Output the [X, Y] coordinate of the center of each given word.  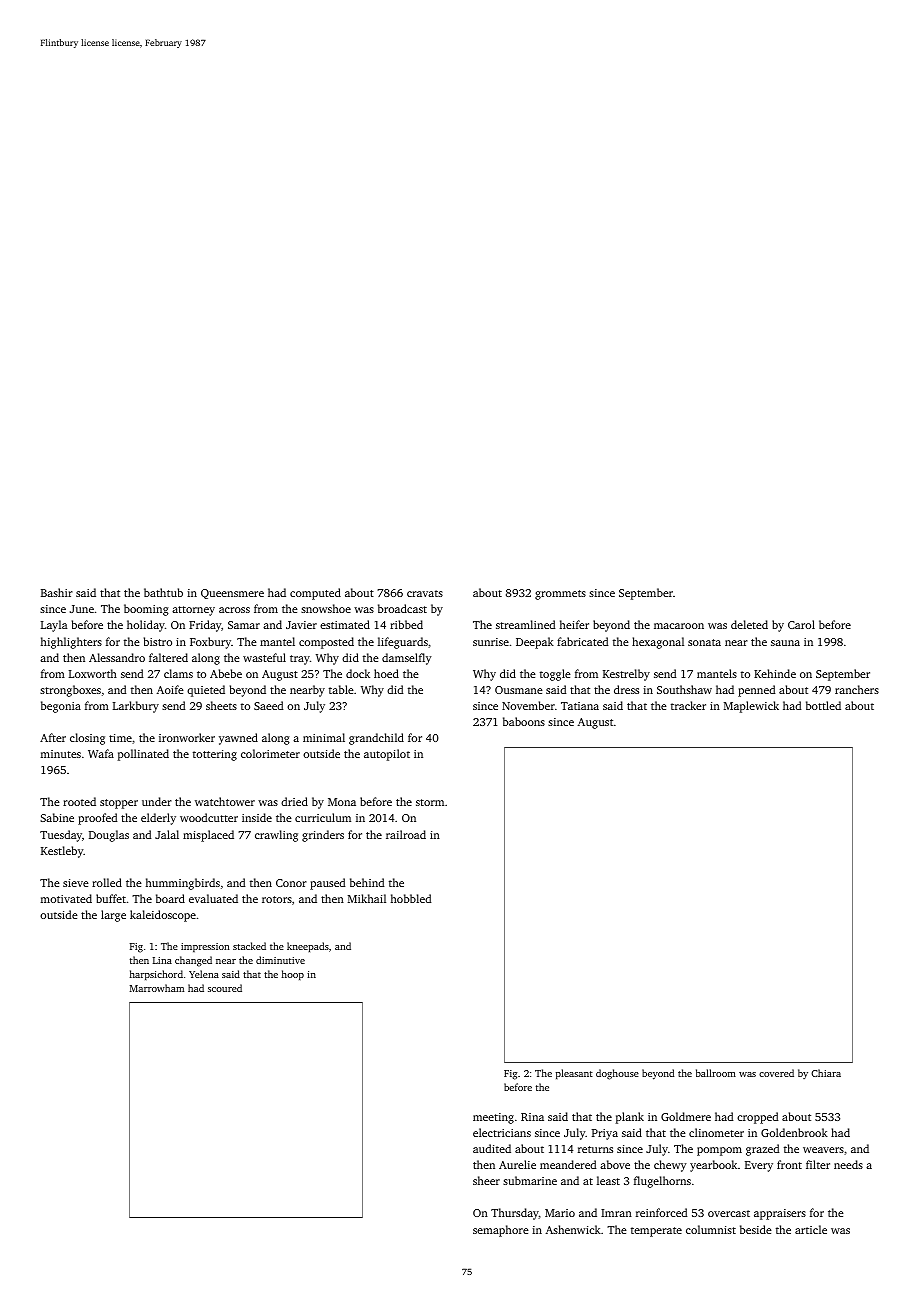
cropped [757, 1118]
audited [492, 1148]
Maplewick [751, 707]
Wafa [101, 753]
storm [430, 802]
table [341, 689]
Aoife [170, 689]
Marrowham [157, 988]
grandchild [376, 739]
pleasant [574, 1074]
